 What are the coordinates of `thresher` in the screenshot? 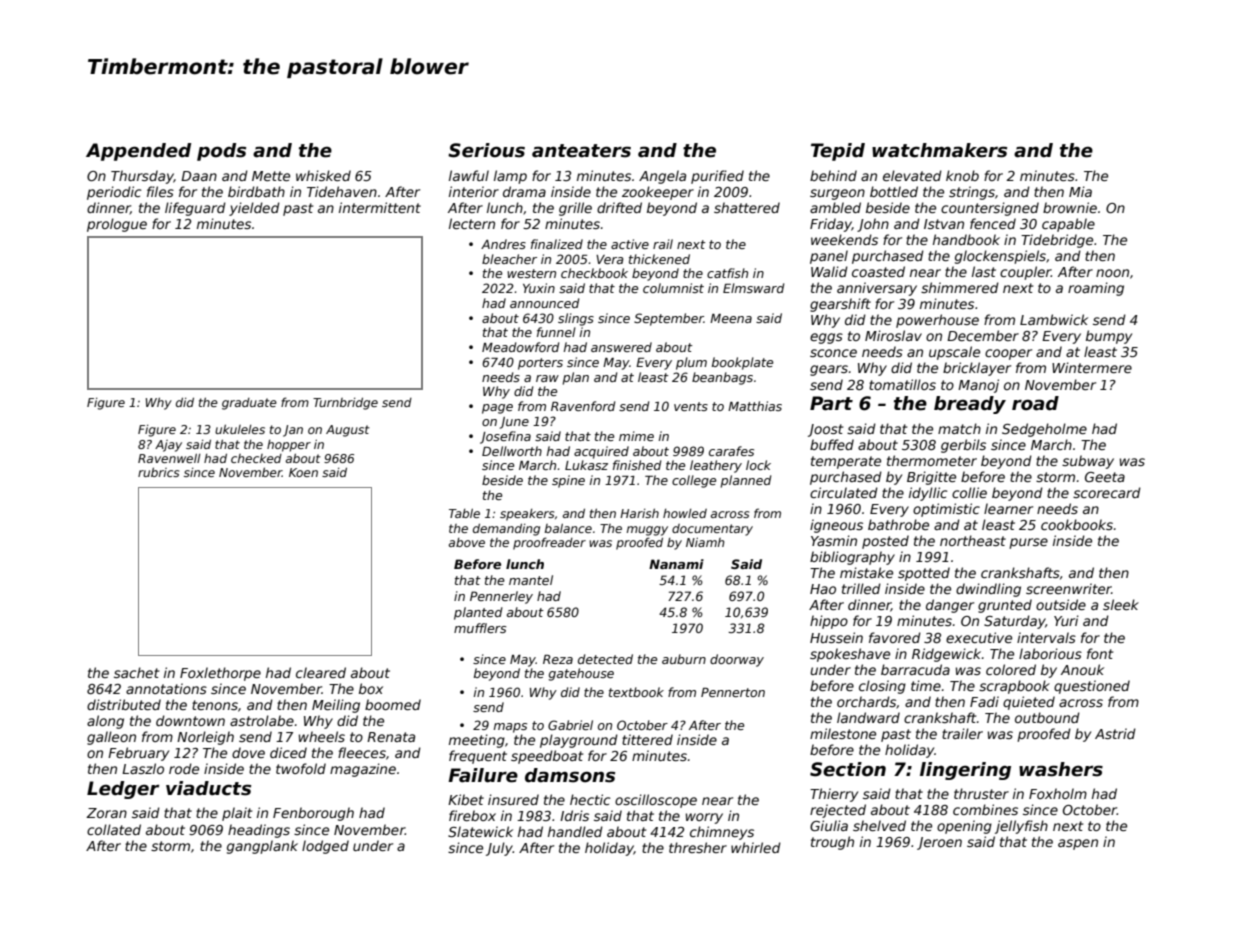 It's located at (698, 847).
